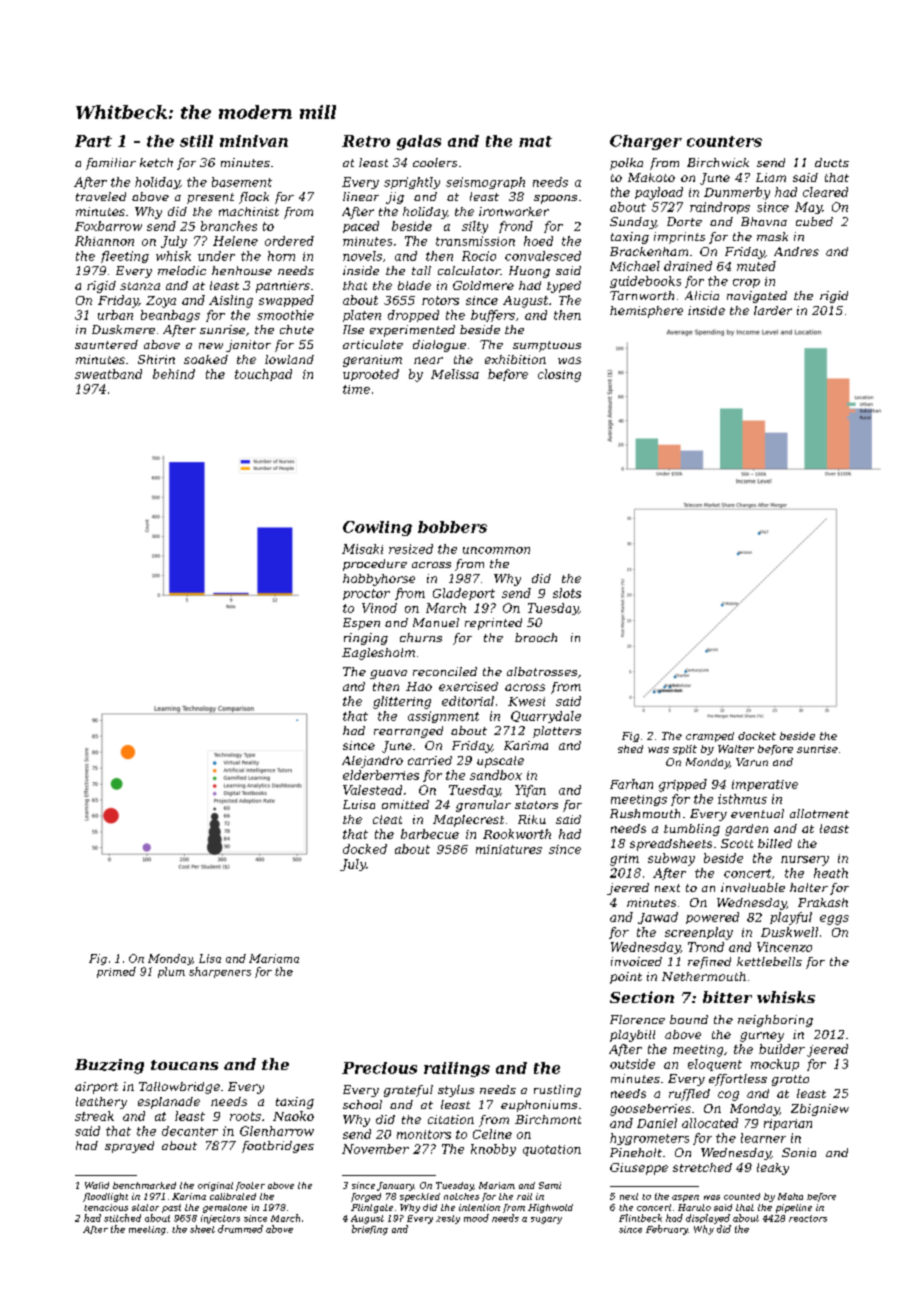  Describe the element at coordinates (448, 1219) in the document. I see `zesty` at that location.
